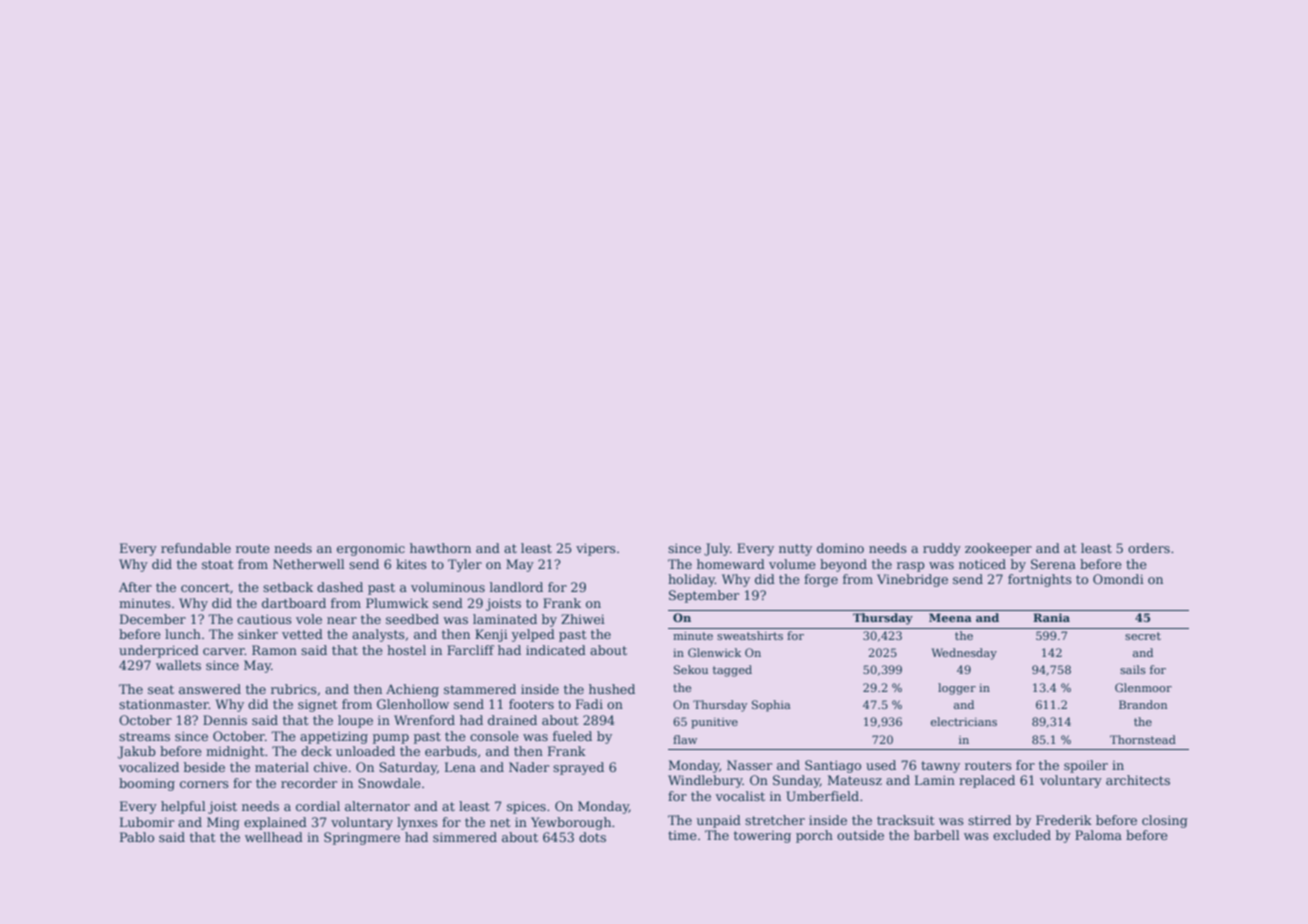 Image resolution: width=1308 pixels, height=924 pixels. What do you see at coordinates (762, 837) in the page?
I see `towering` at bounding box center [762, 837].
